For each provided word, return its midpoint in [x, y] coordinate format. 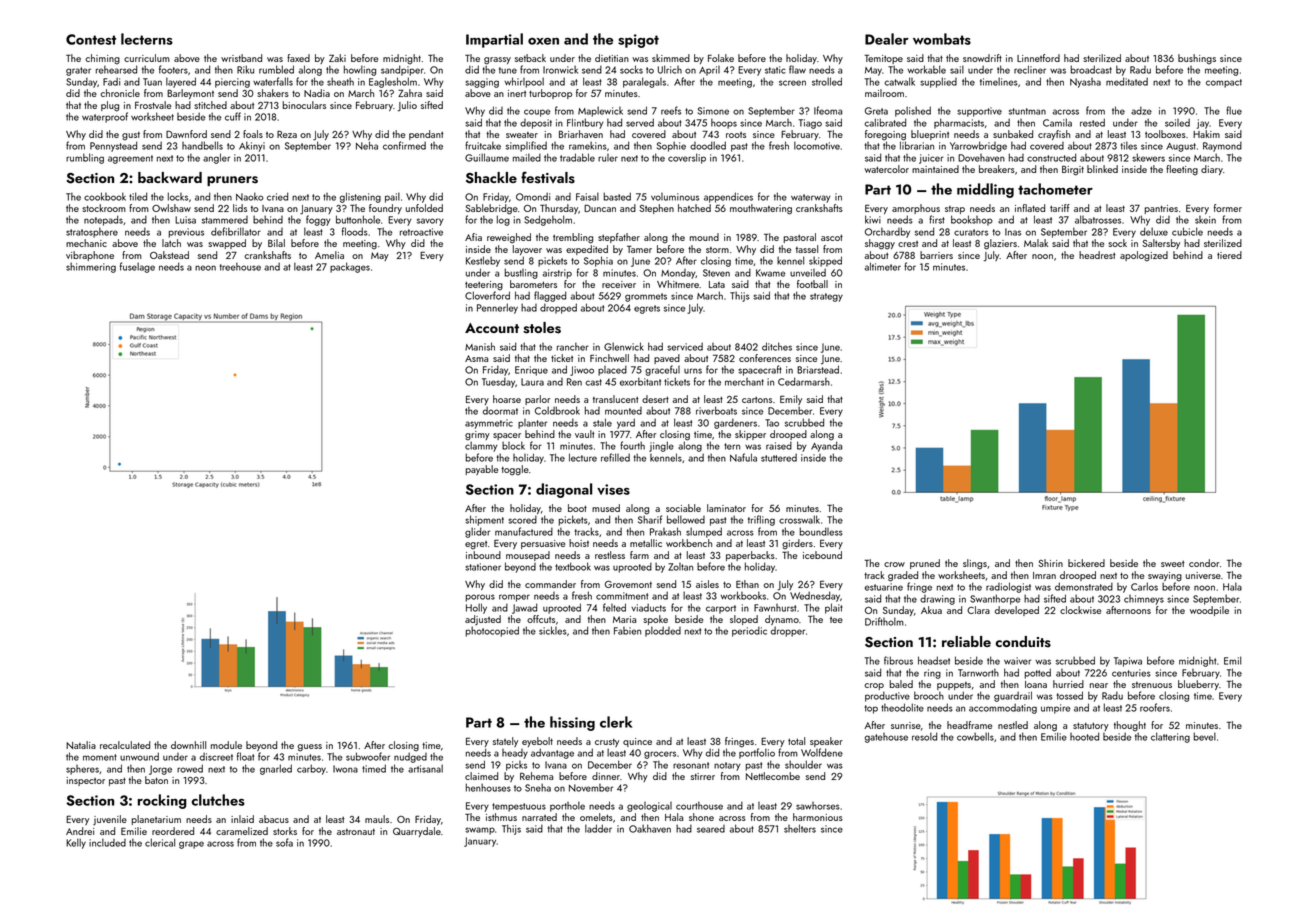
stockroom [104, 208]
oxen [543, 41]
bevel [1204, 736]
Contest [91, 39]
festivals [548, 177]
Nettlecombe [773, 776]
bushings [1197, 59]
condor [1204, 563]
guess [309, 748]
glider [477, 532]
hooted [1084, 736]
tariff [1060, 208]
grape [191, 845]
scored [522, 519]
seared [711, 829]
